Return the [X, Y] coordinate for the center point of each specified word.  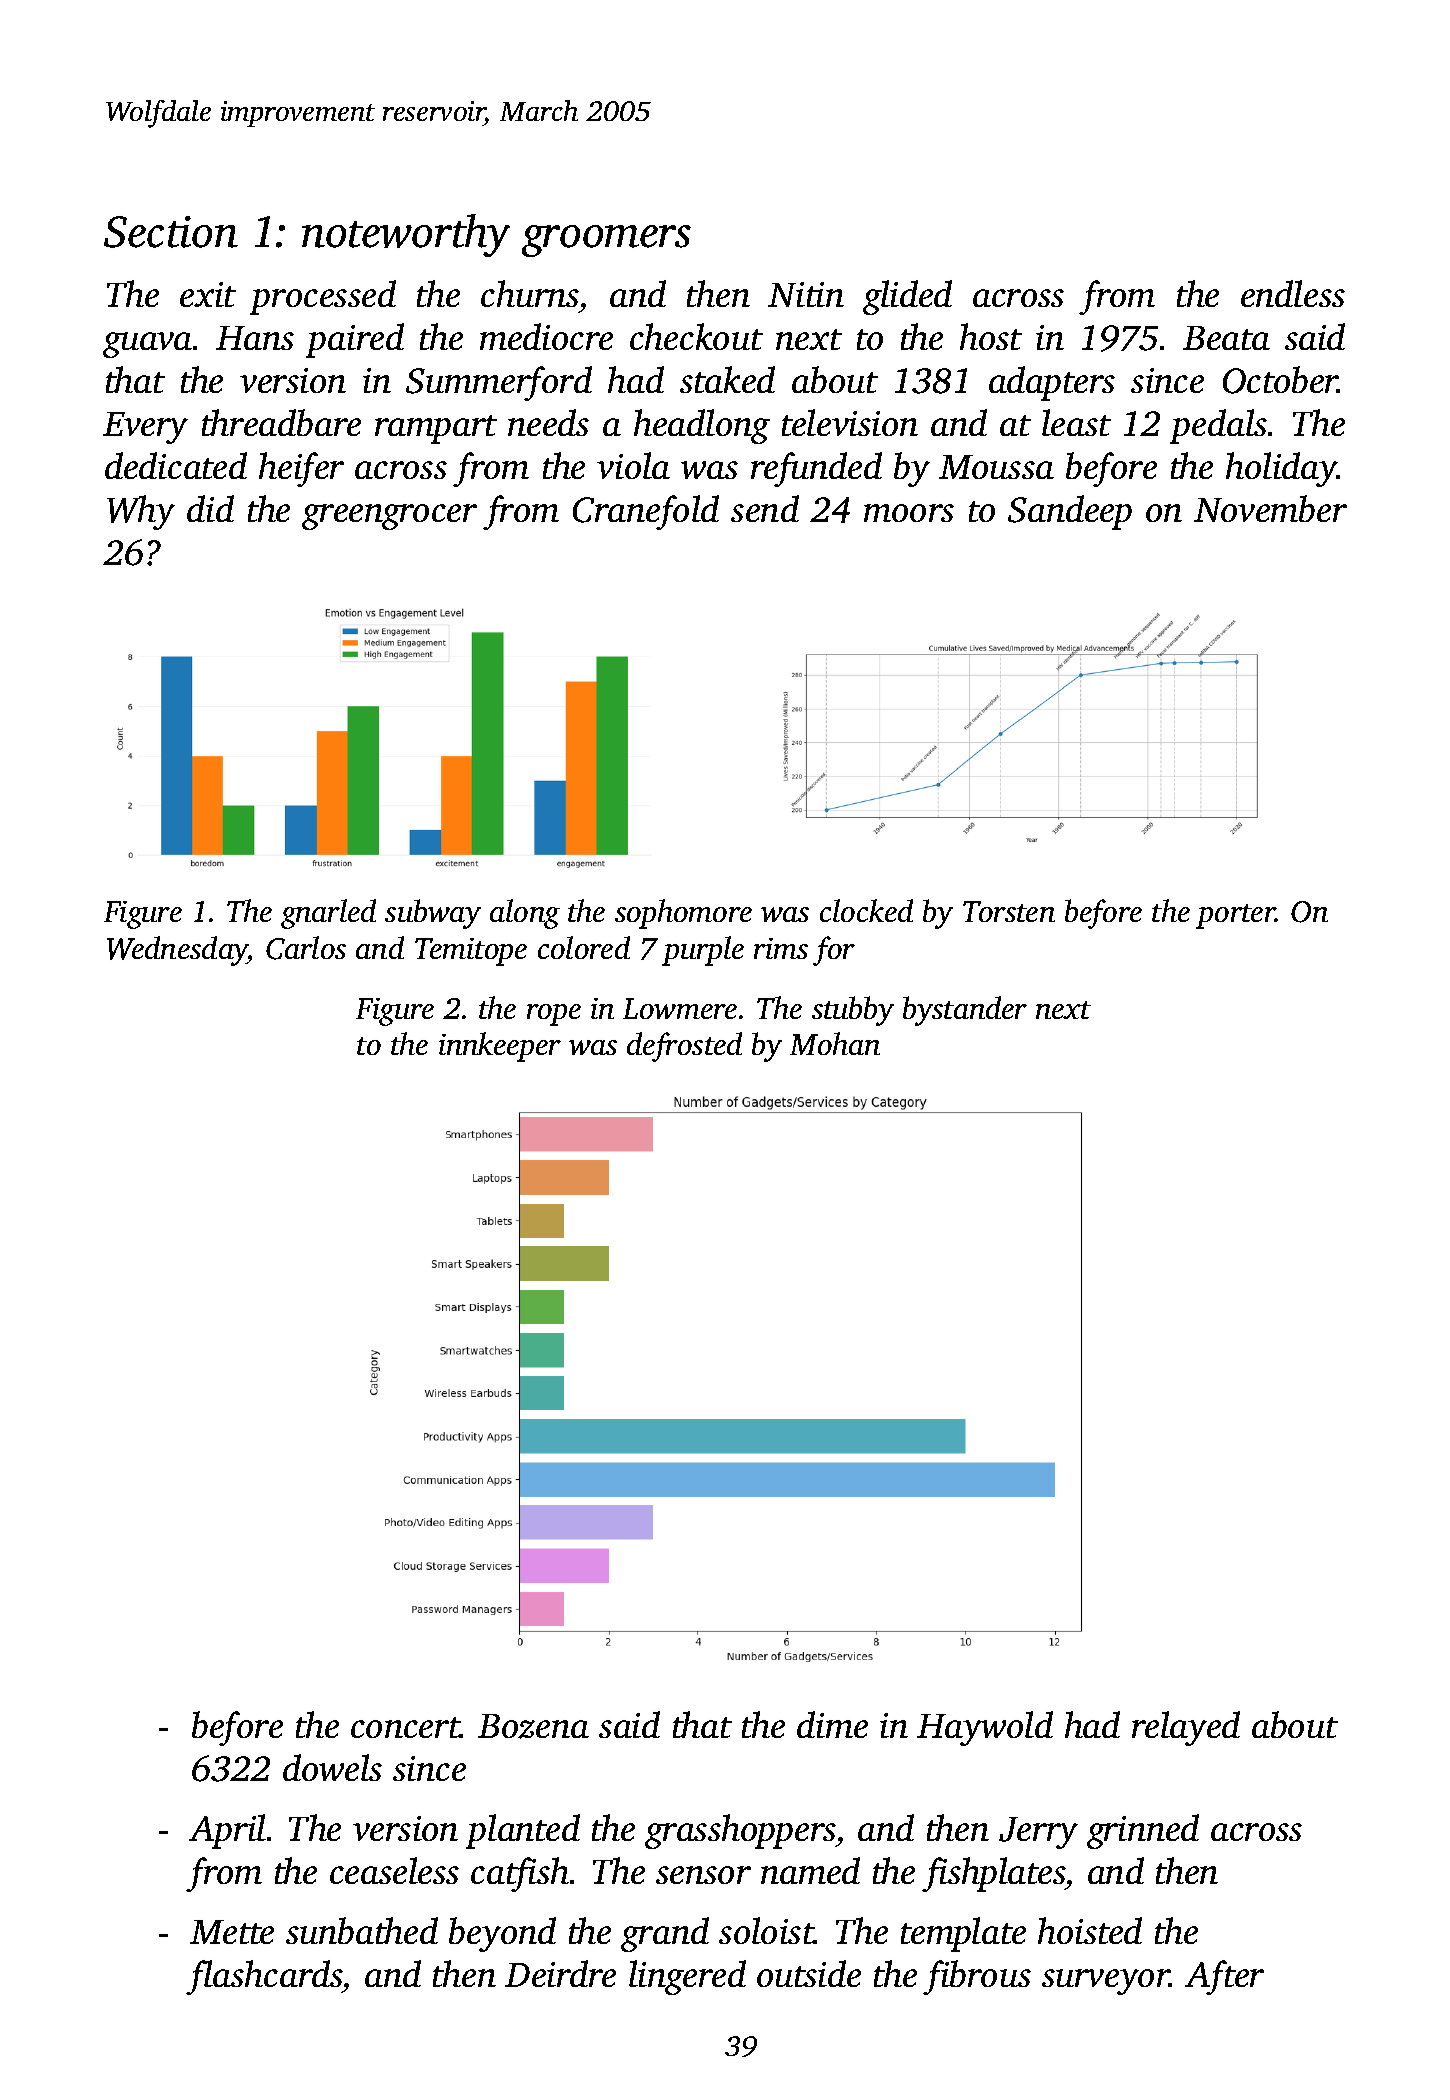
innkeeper [500, 1047]
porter [1235, 916]
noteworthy [406, 235]
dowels [332, 1767]
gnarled [328, 914]
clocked [866, 910]
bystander [965, 1011]
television [850, 422]
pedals [1218, 426]
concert [405, 1727]
